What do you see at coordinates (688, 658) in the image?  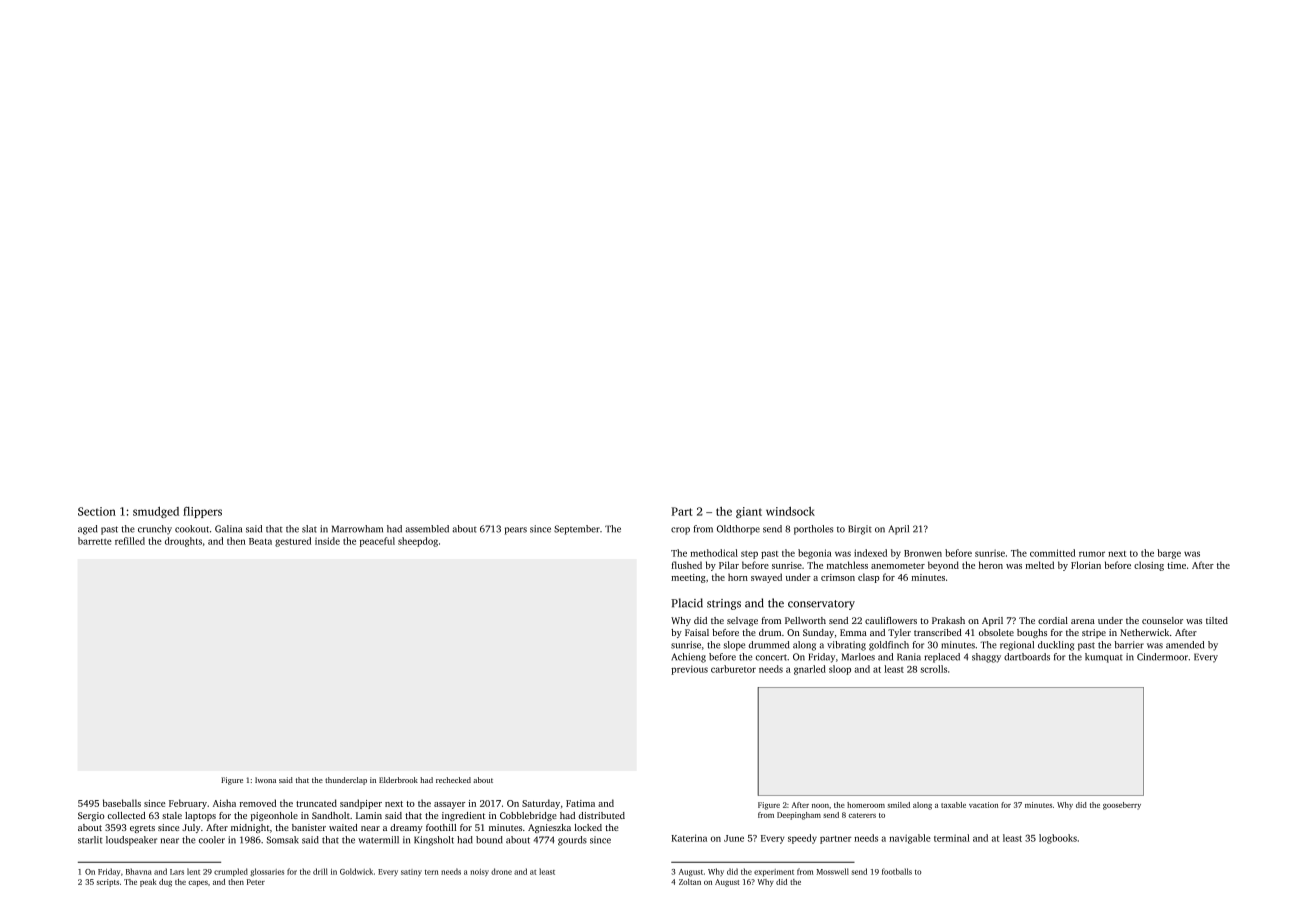 I see `Achieng` at bounding box center [688, 658].
